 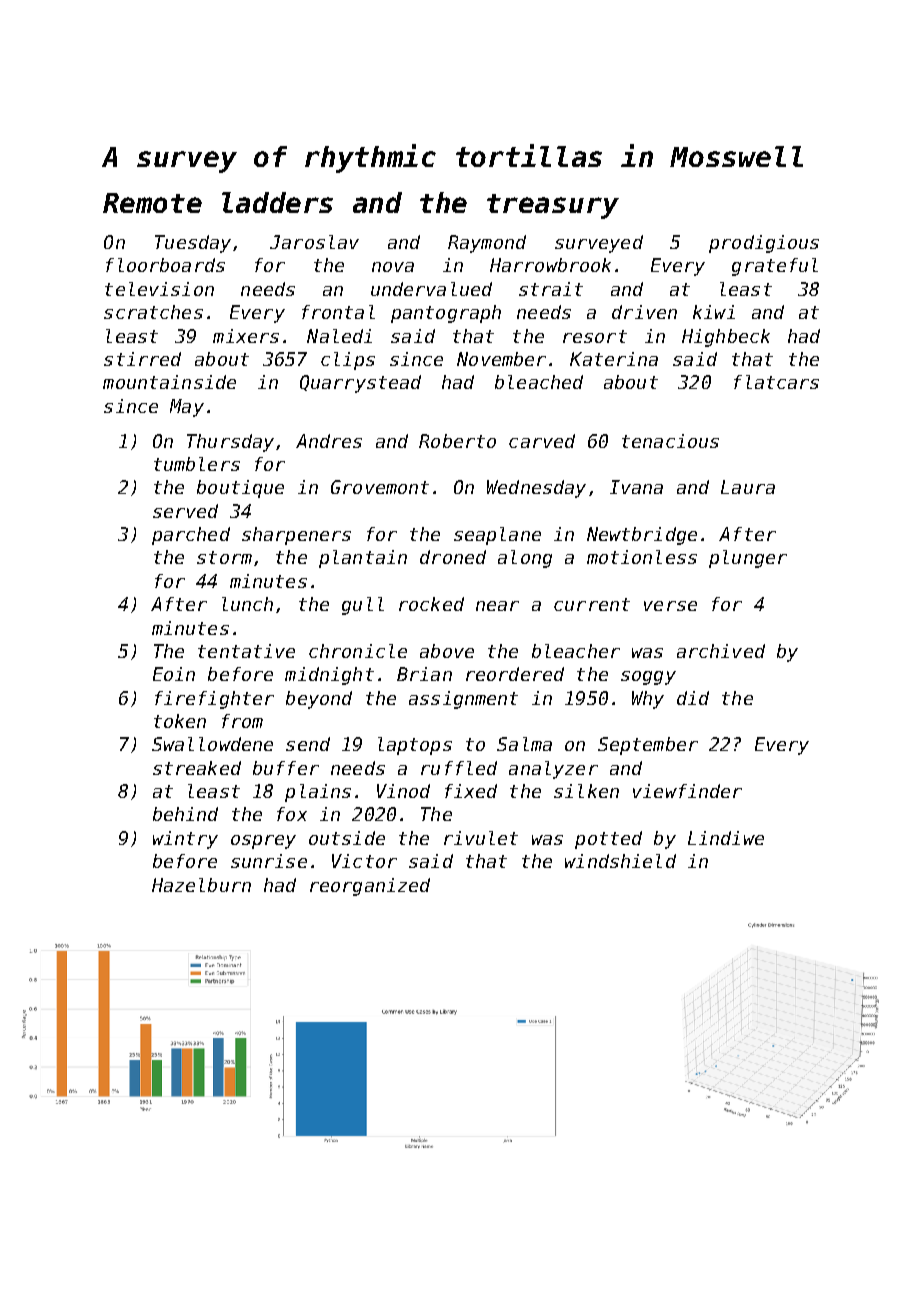 I want to click on token, so click(x=180, y=721).
